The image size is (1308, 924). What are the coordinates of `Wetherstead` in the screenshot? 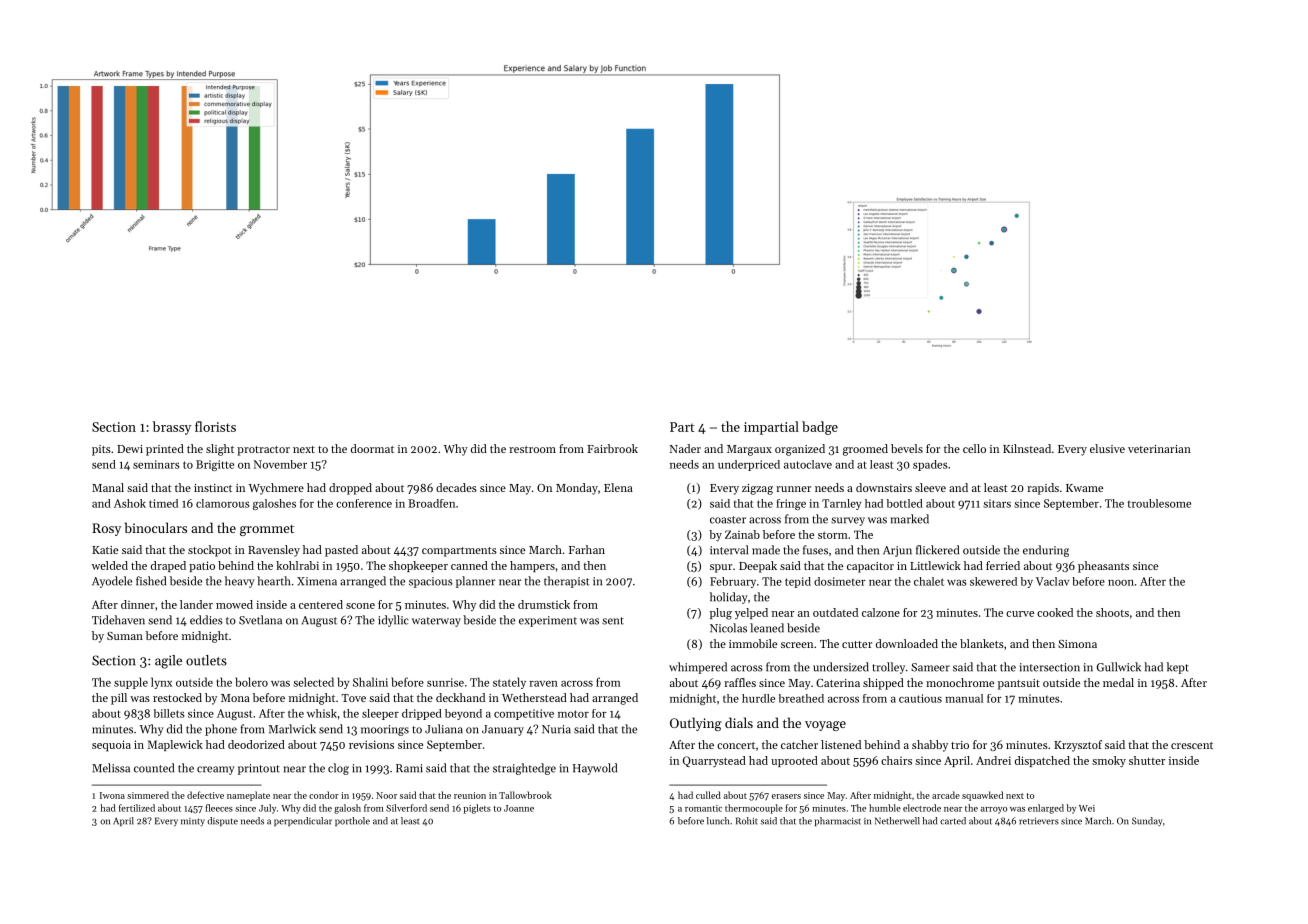 It's located at (534, 697).
